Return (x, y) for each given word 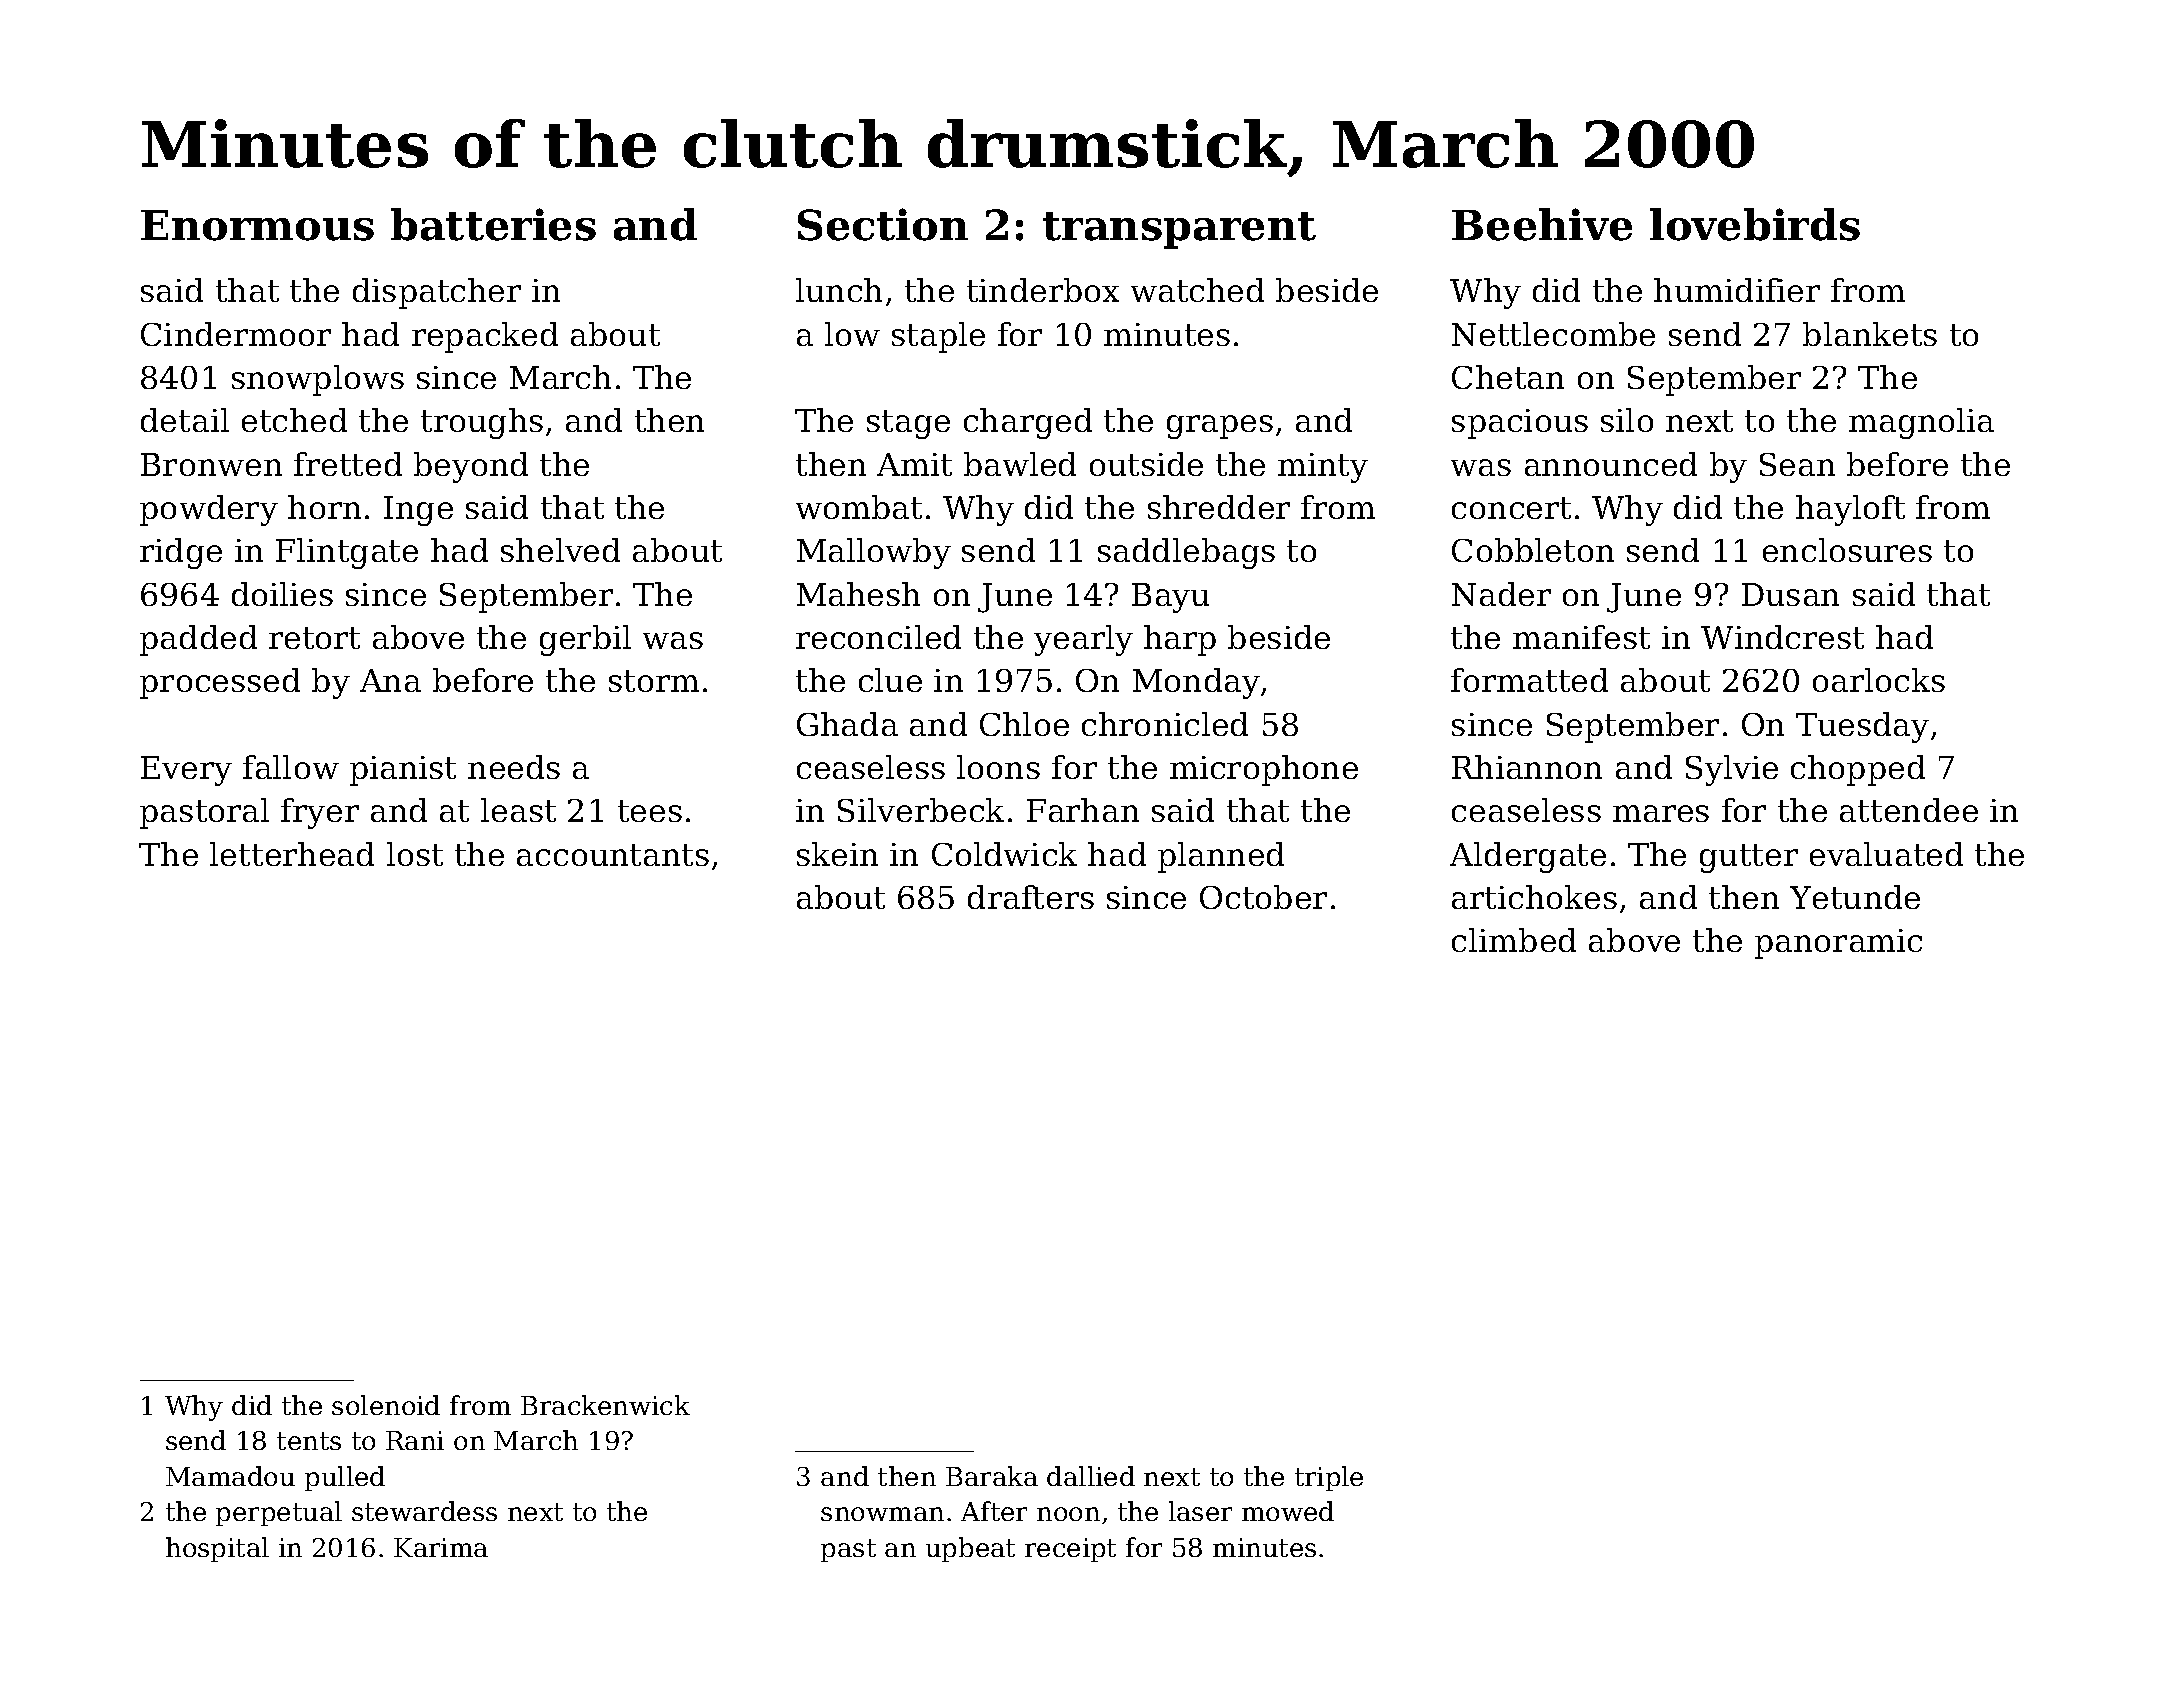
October (1263, 897)
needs (514, 767)
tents (309, 1441)
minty (1323, 468)
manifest (1581, 637)
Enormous (257, 225)
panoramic (1838, 944)
